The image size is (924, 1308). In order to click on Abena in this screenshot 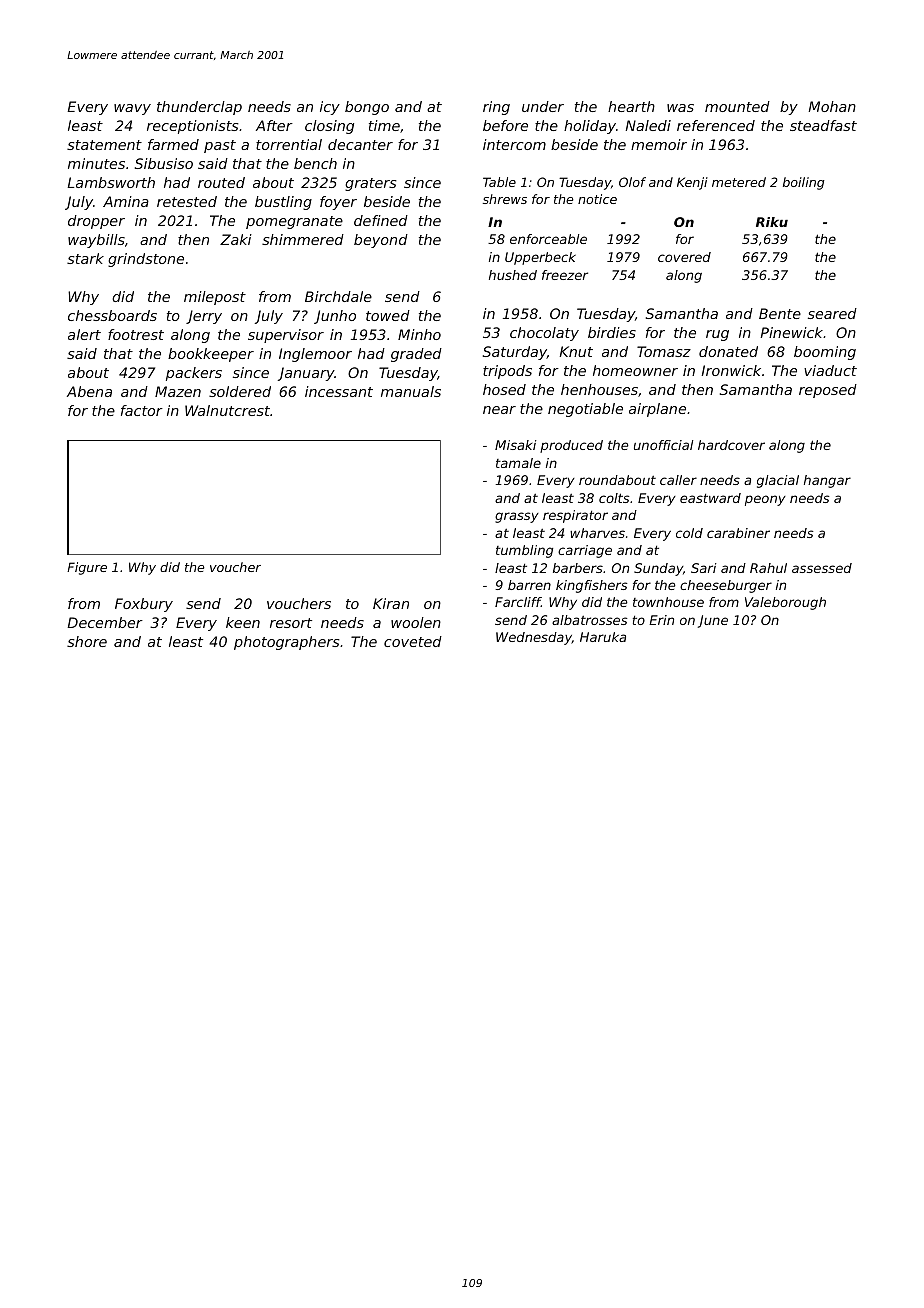, I will do `click(89, 391)`.
